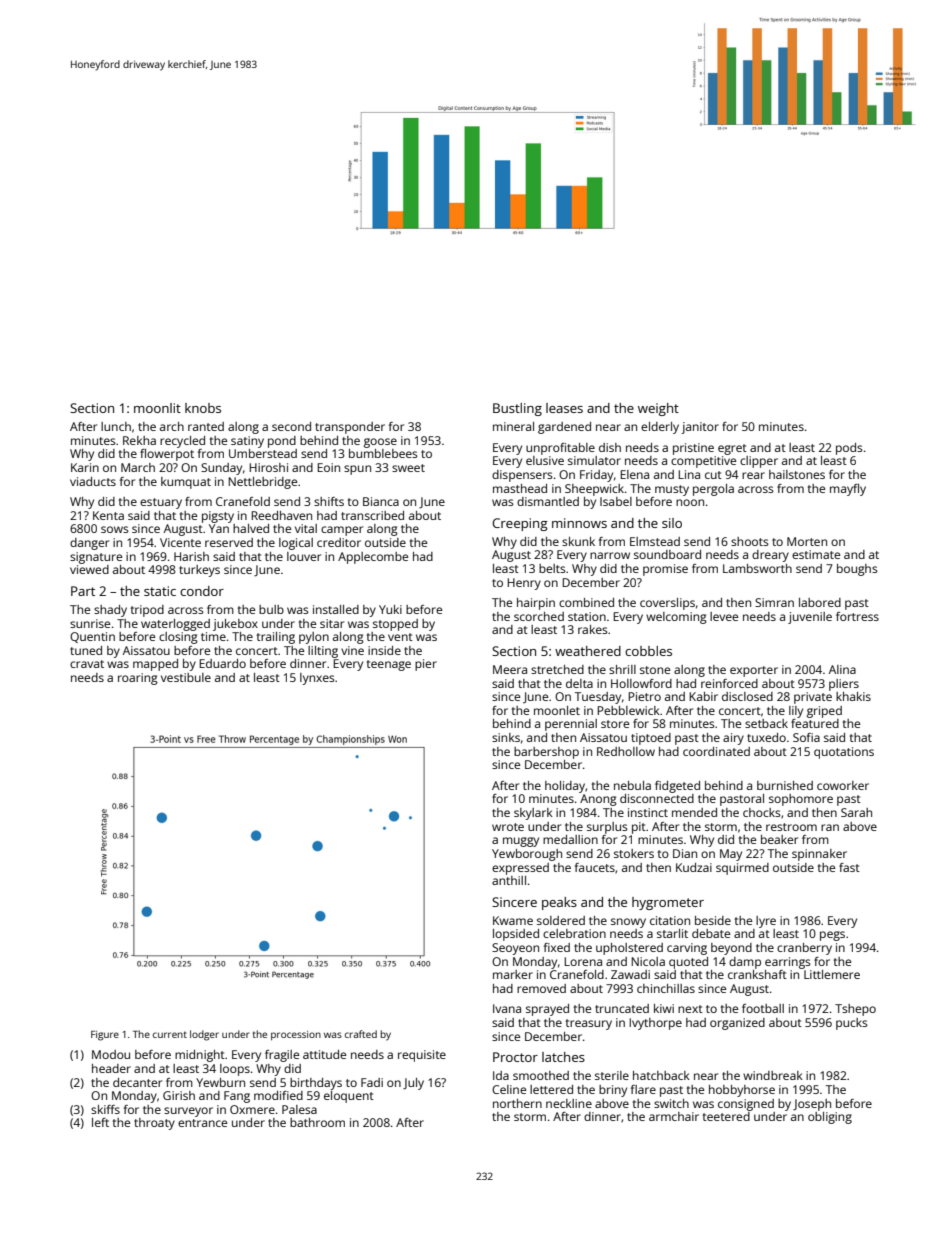 This screenshot has height=1233, width=952. What do you see at coordinates (110, 611) in the screenshot?
I see `shady` at bounding box center [110, 611].
